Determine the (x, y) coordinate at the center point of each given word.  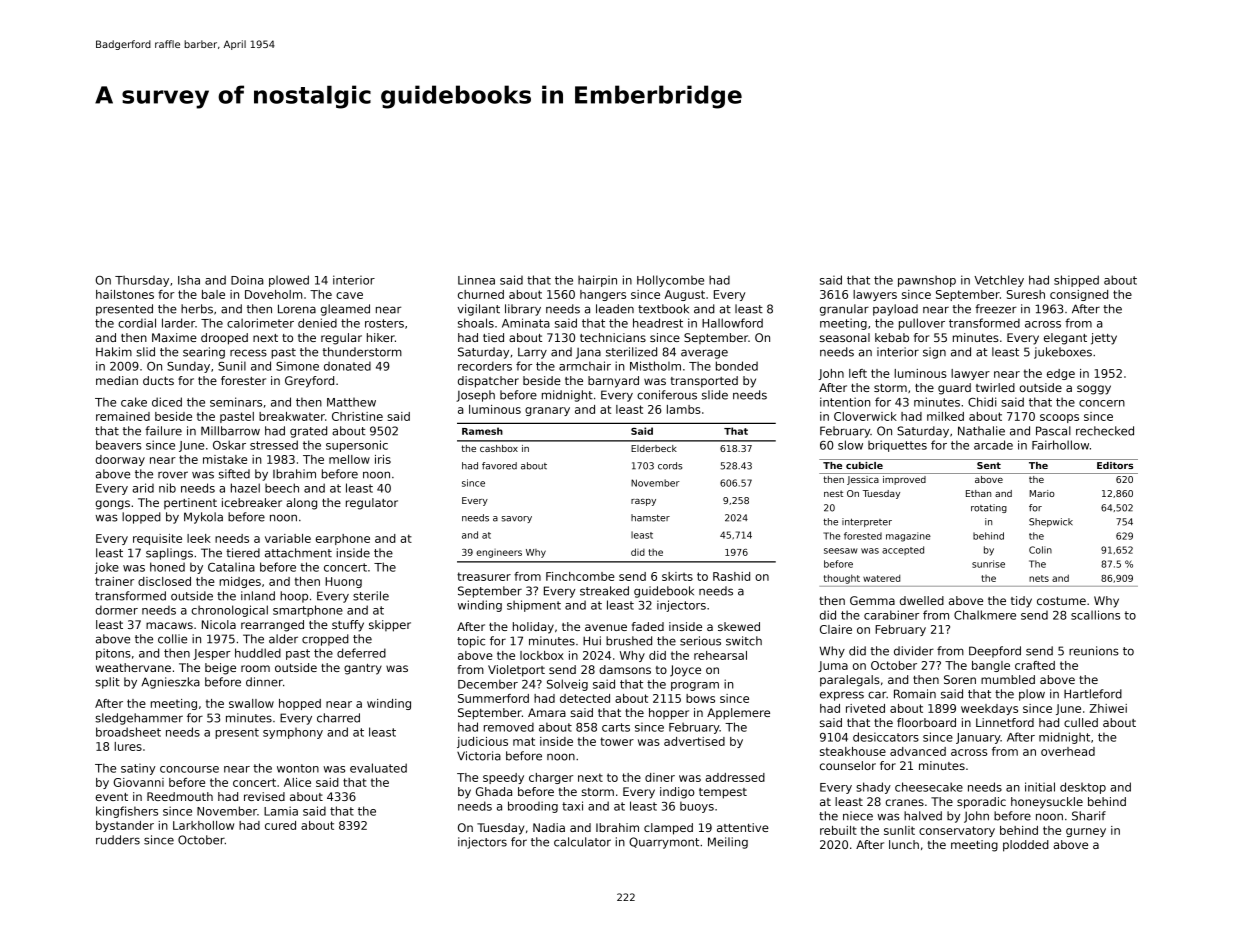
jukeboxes (1063, 353)
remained (123, 416)
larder (178, 323)
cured (280, 825)
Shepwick (1051, 522)
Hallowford (732, 323)
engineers (499, 553)
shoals (476, 323)
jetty (1104, 339)
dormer (116, 610)
